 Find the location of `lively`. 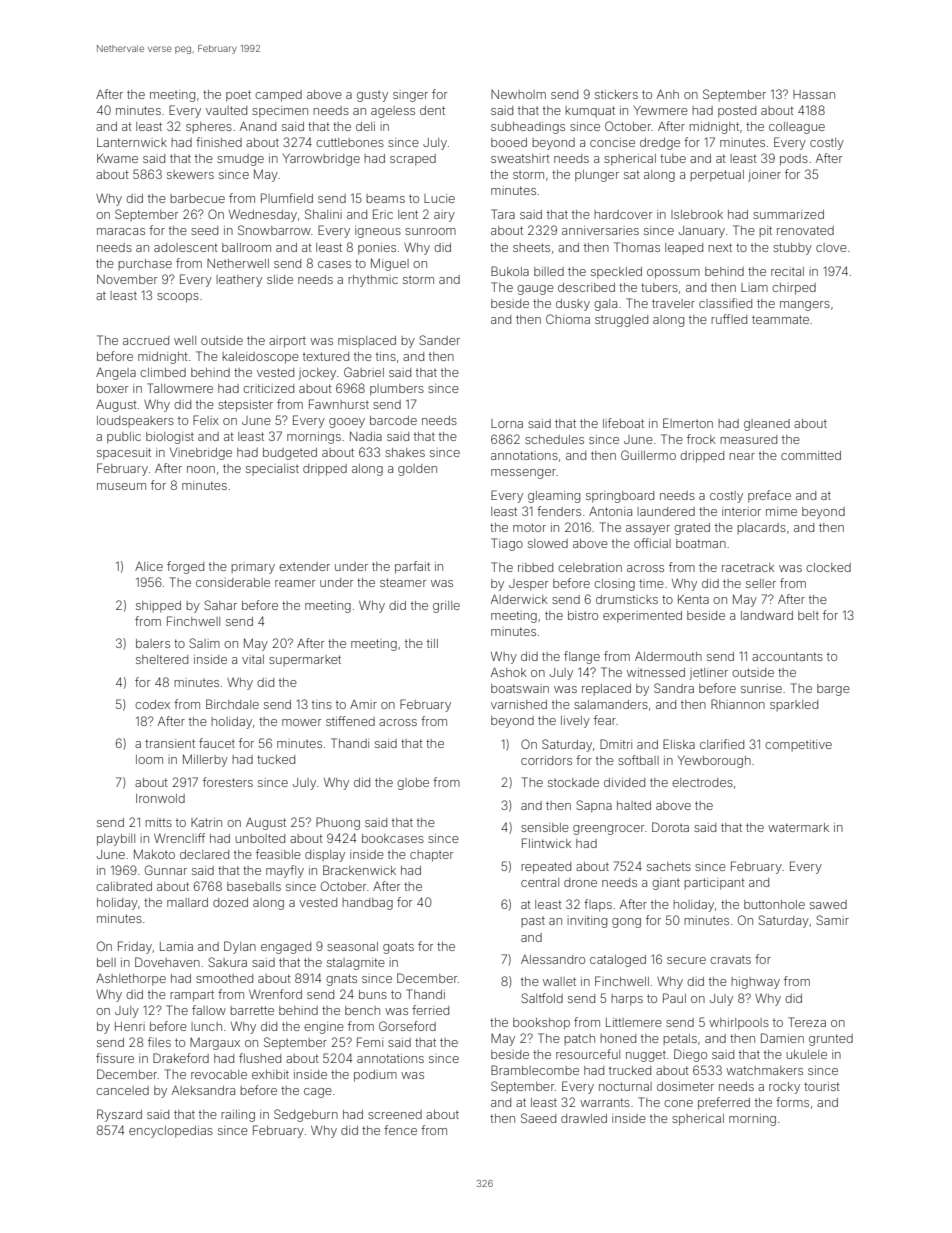

lively is located at coordinates (575, 722).
